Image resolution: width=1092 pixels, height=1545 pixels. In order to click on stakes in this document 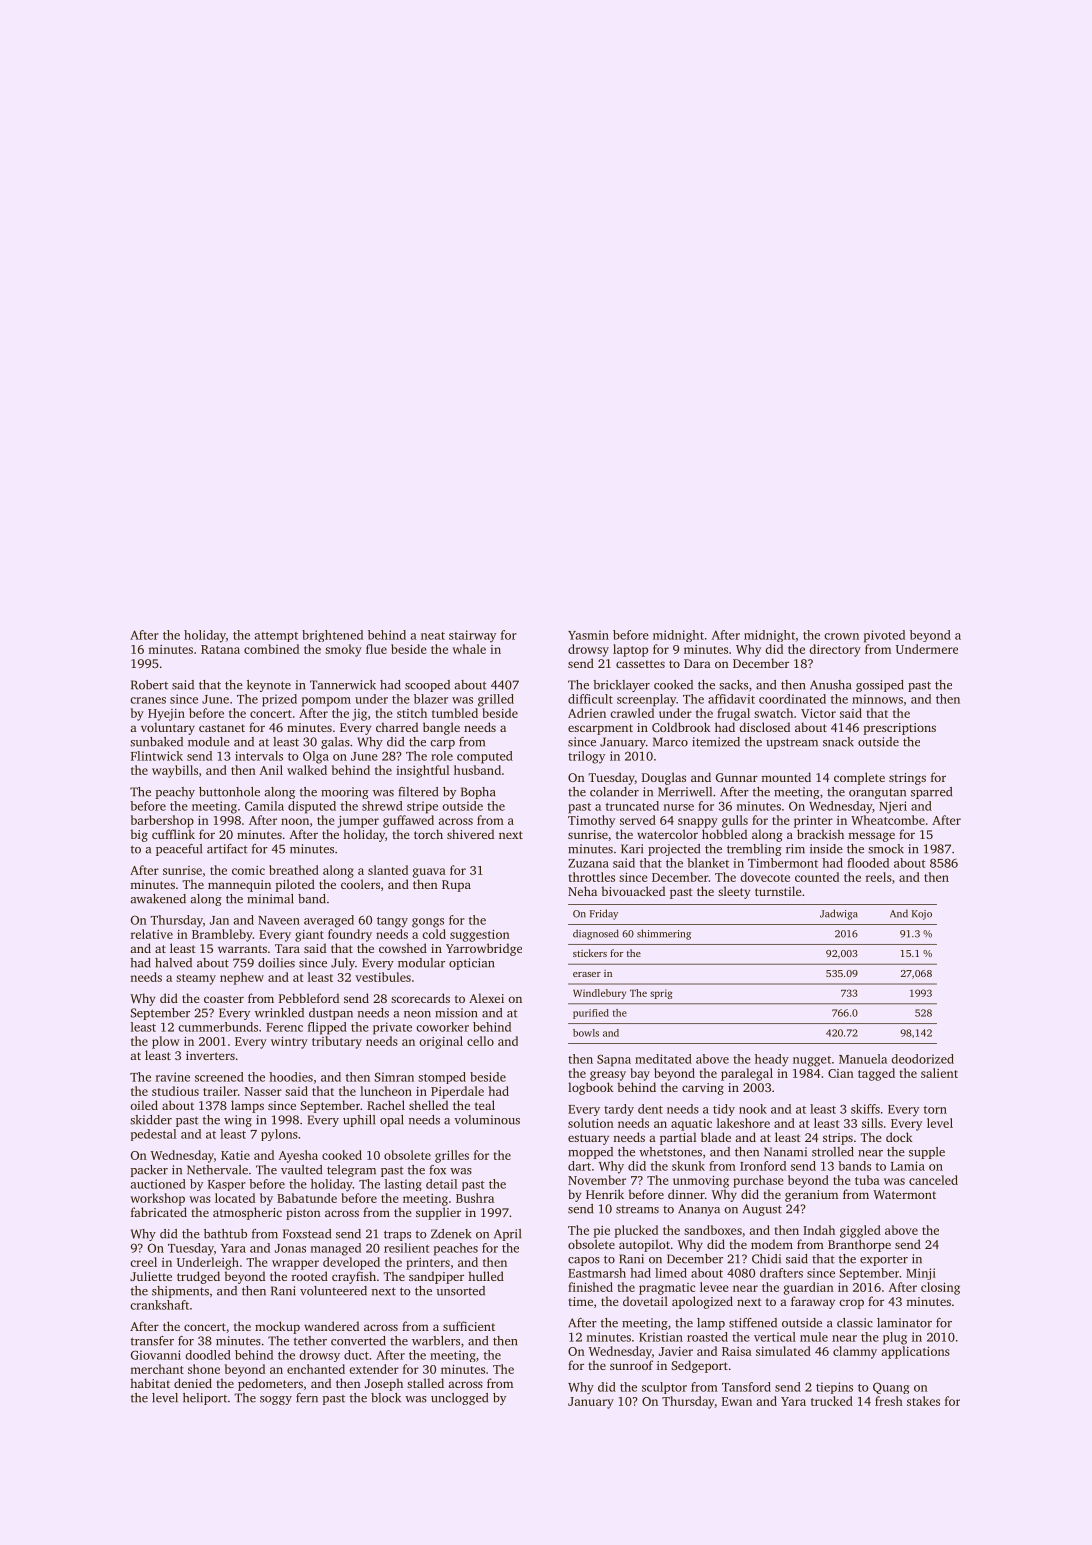, I will do `click(923, 1401)`.
